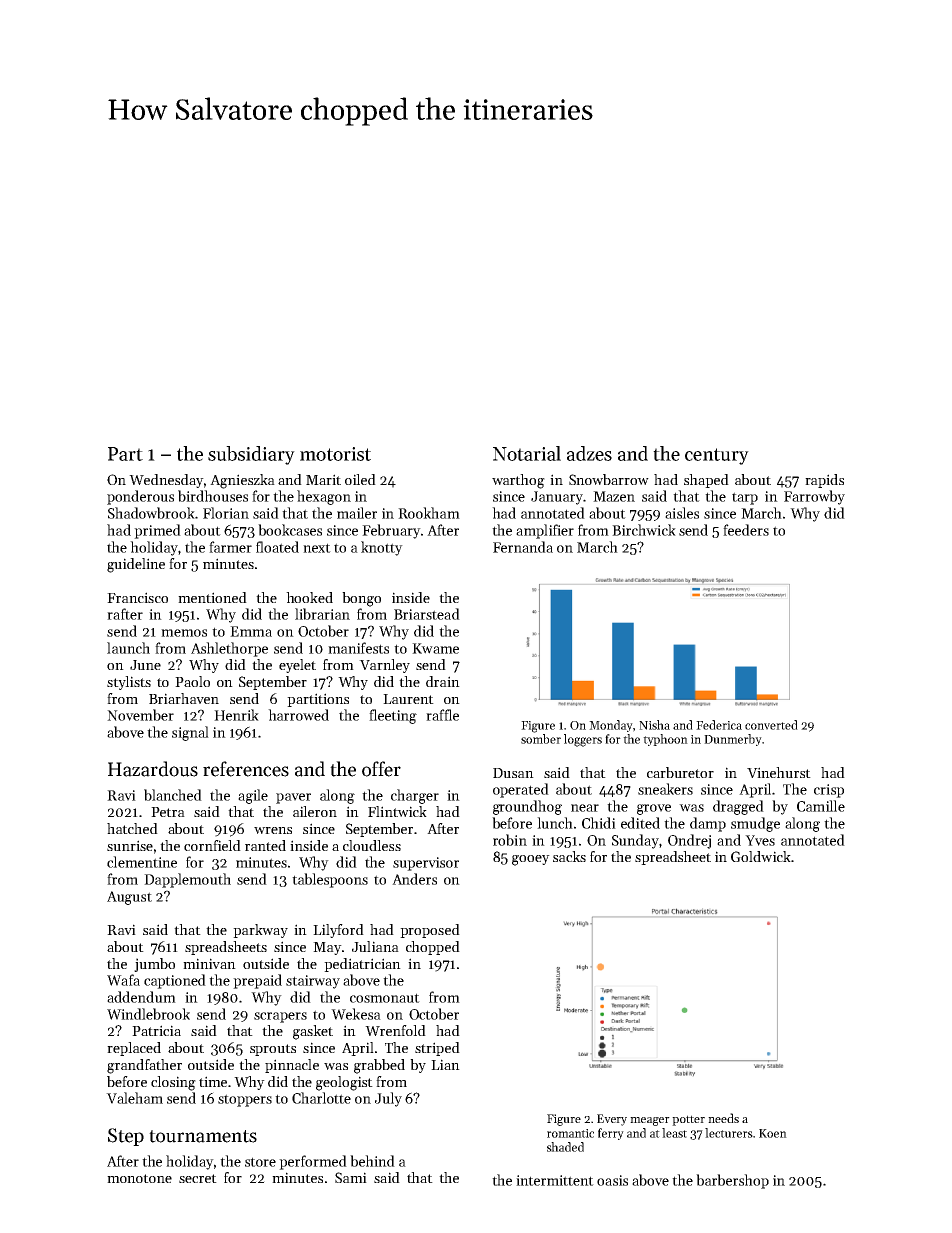 The height and width of the image is (1233, 952). I want to click on intermittent, so click(555, 1180).
